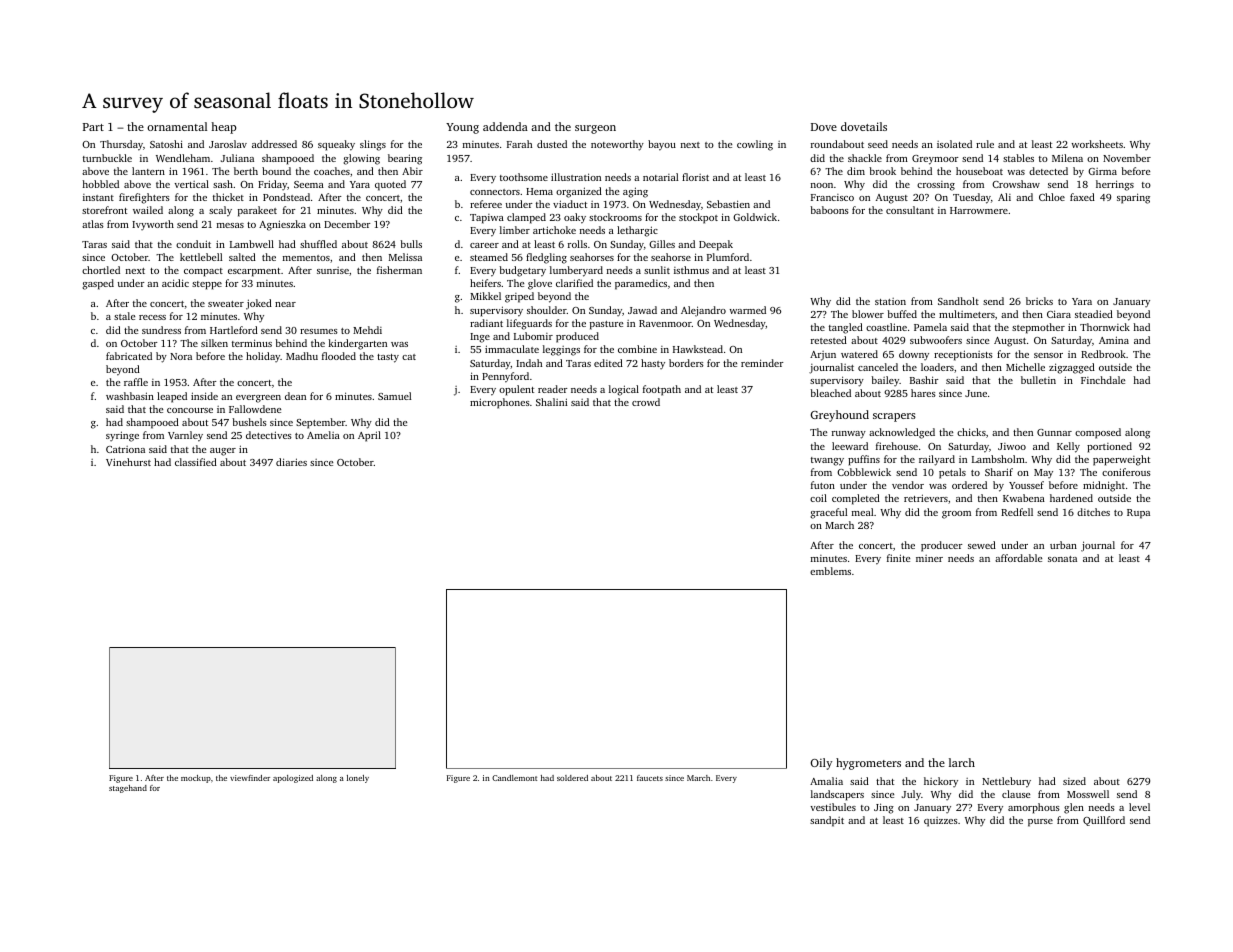 Image resolution: width=1233 pixels, height=952 pixels. What do you see at coordinates (657, 270) in the screenshot?
I see `sunlit` at bounding box center [657, 270].
